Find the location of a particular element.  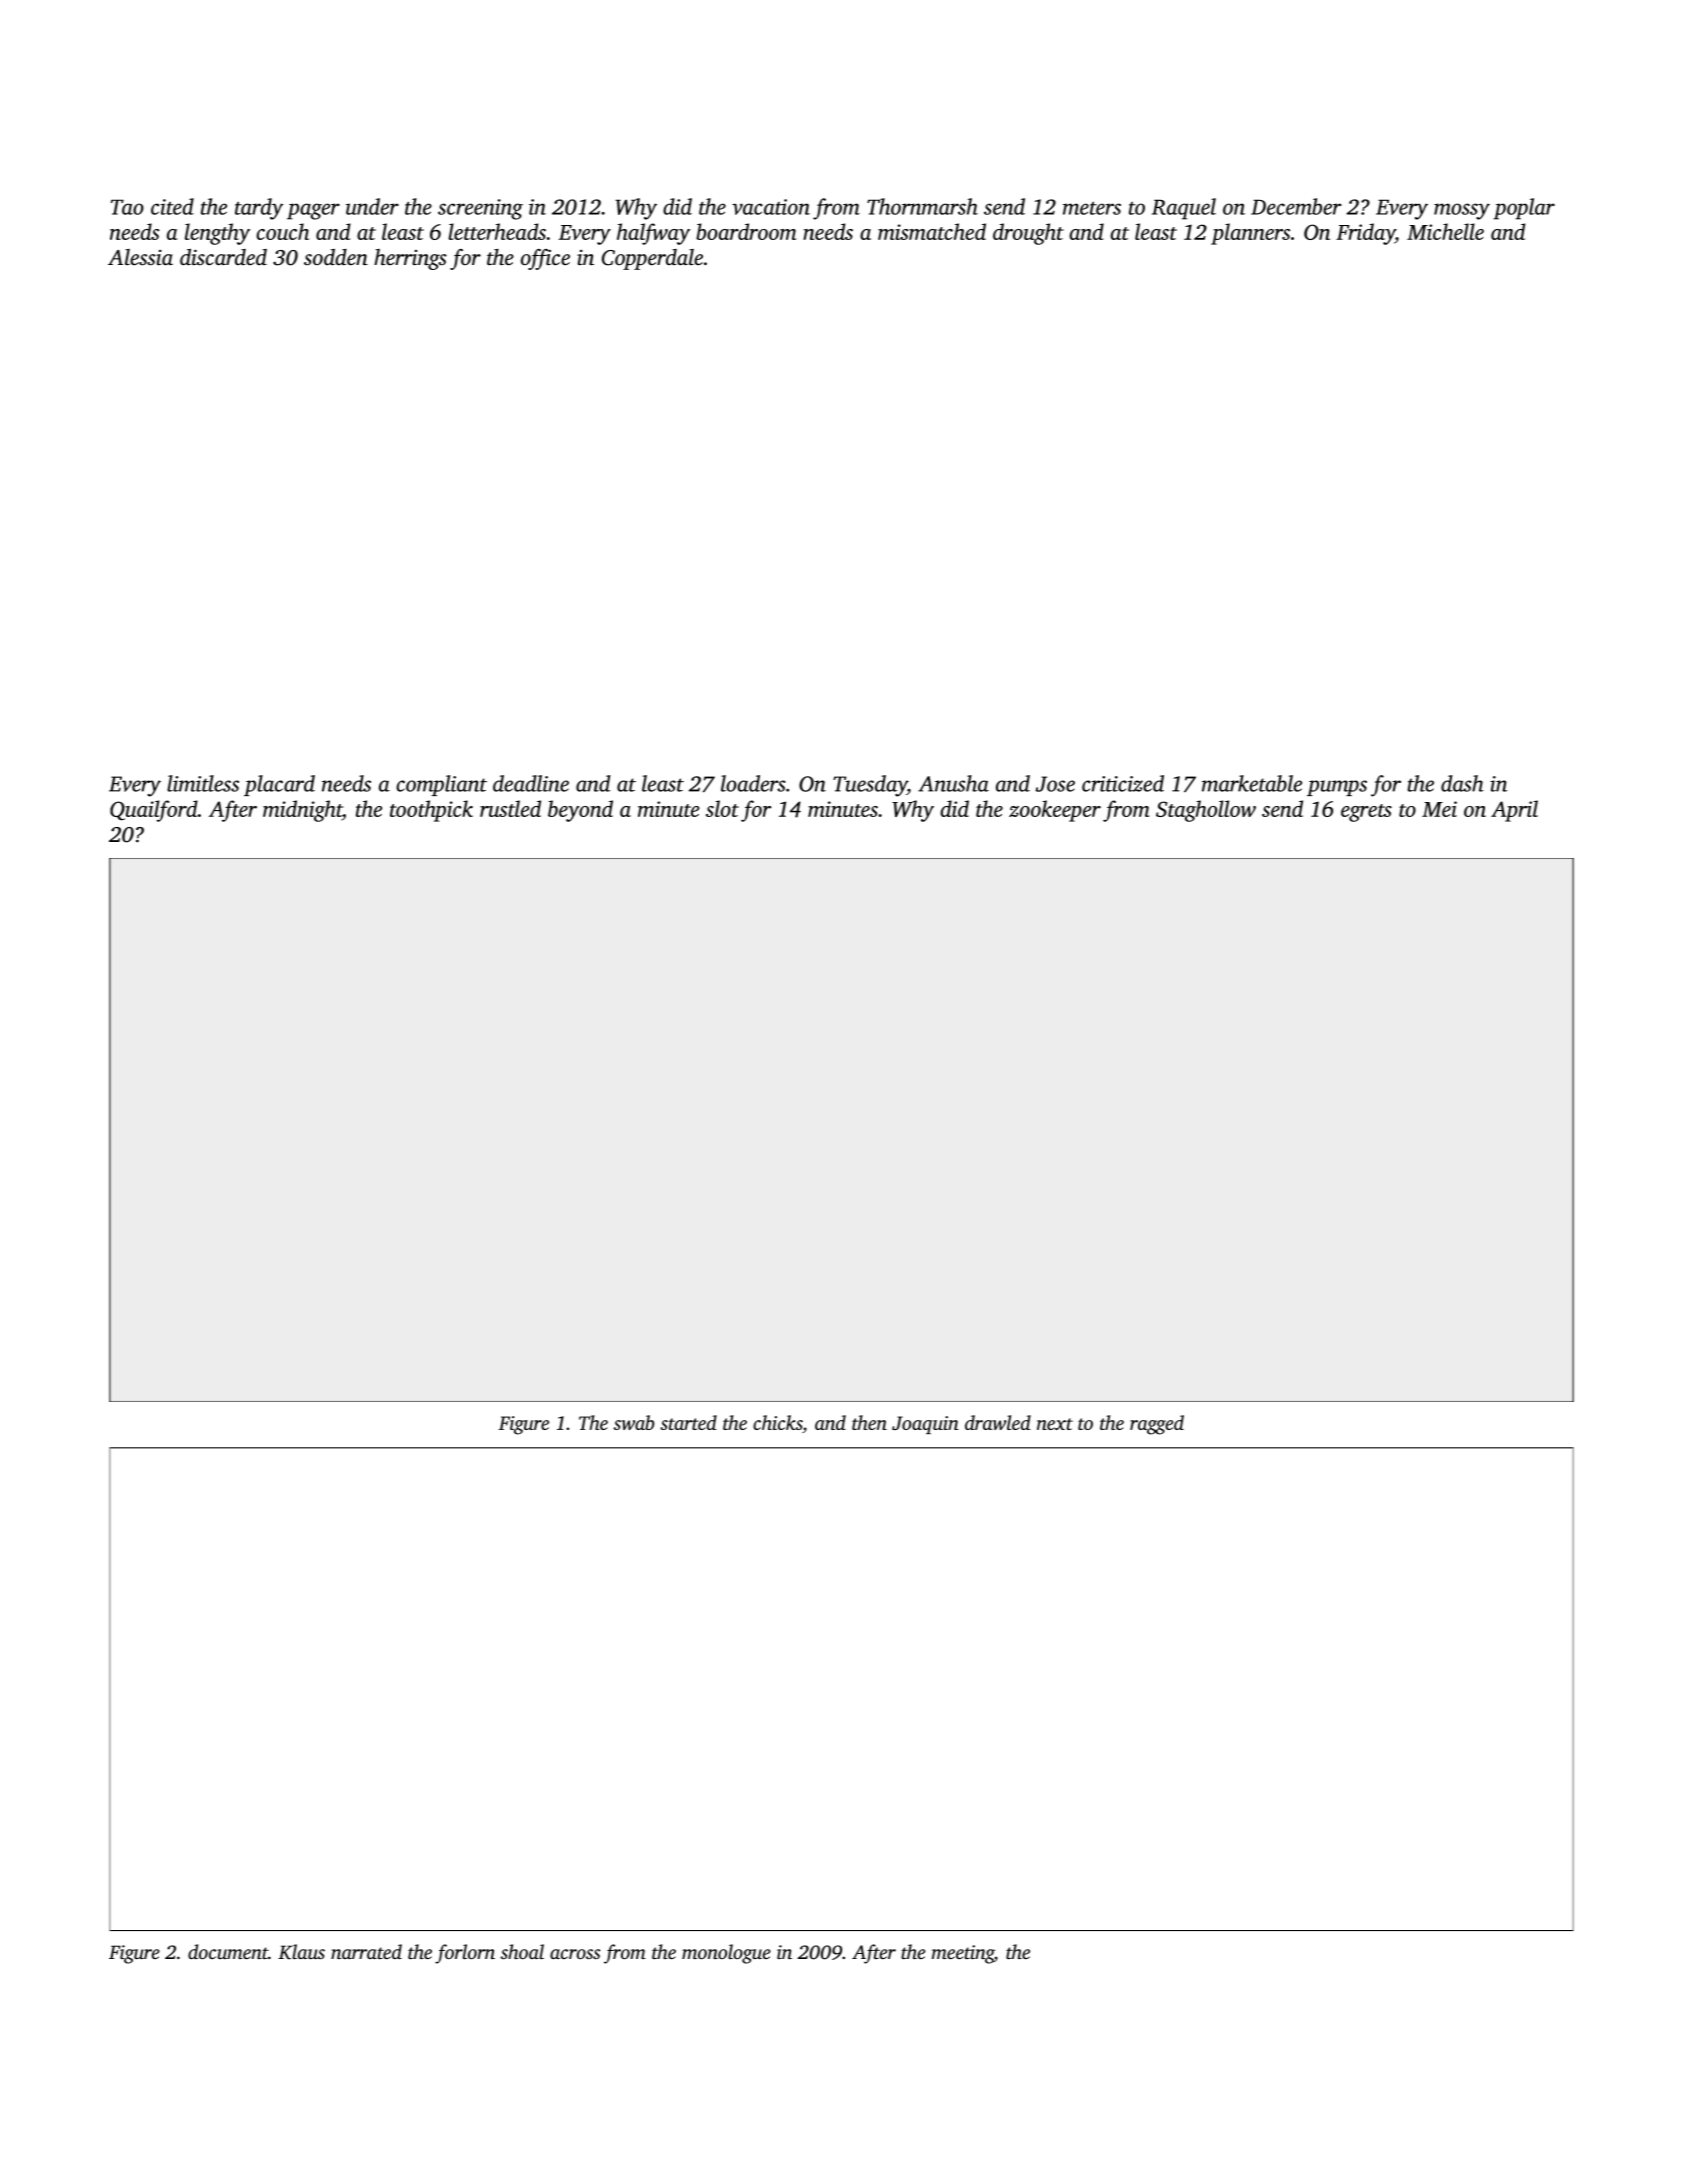

meeting is located at coordinates (963, 1954).
